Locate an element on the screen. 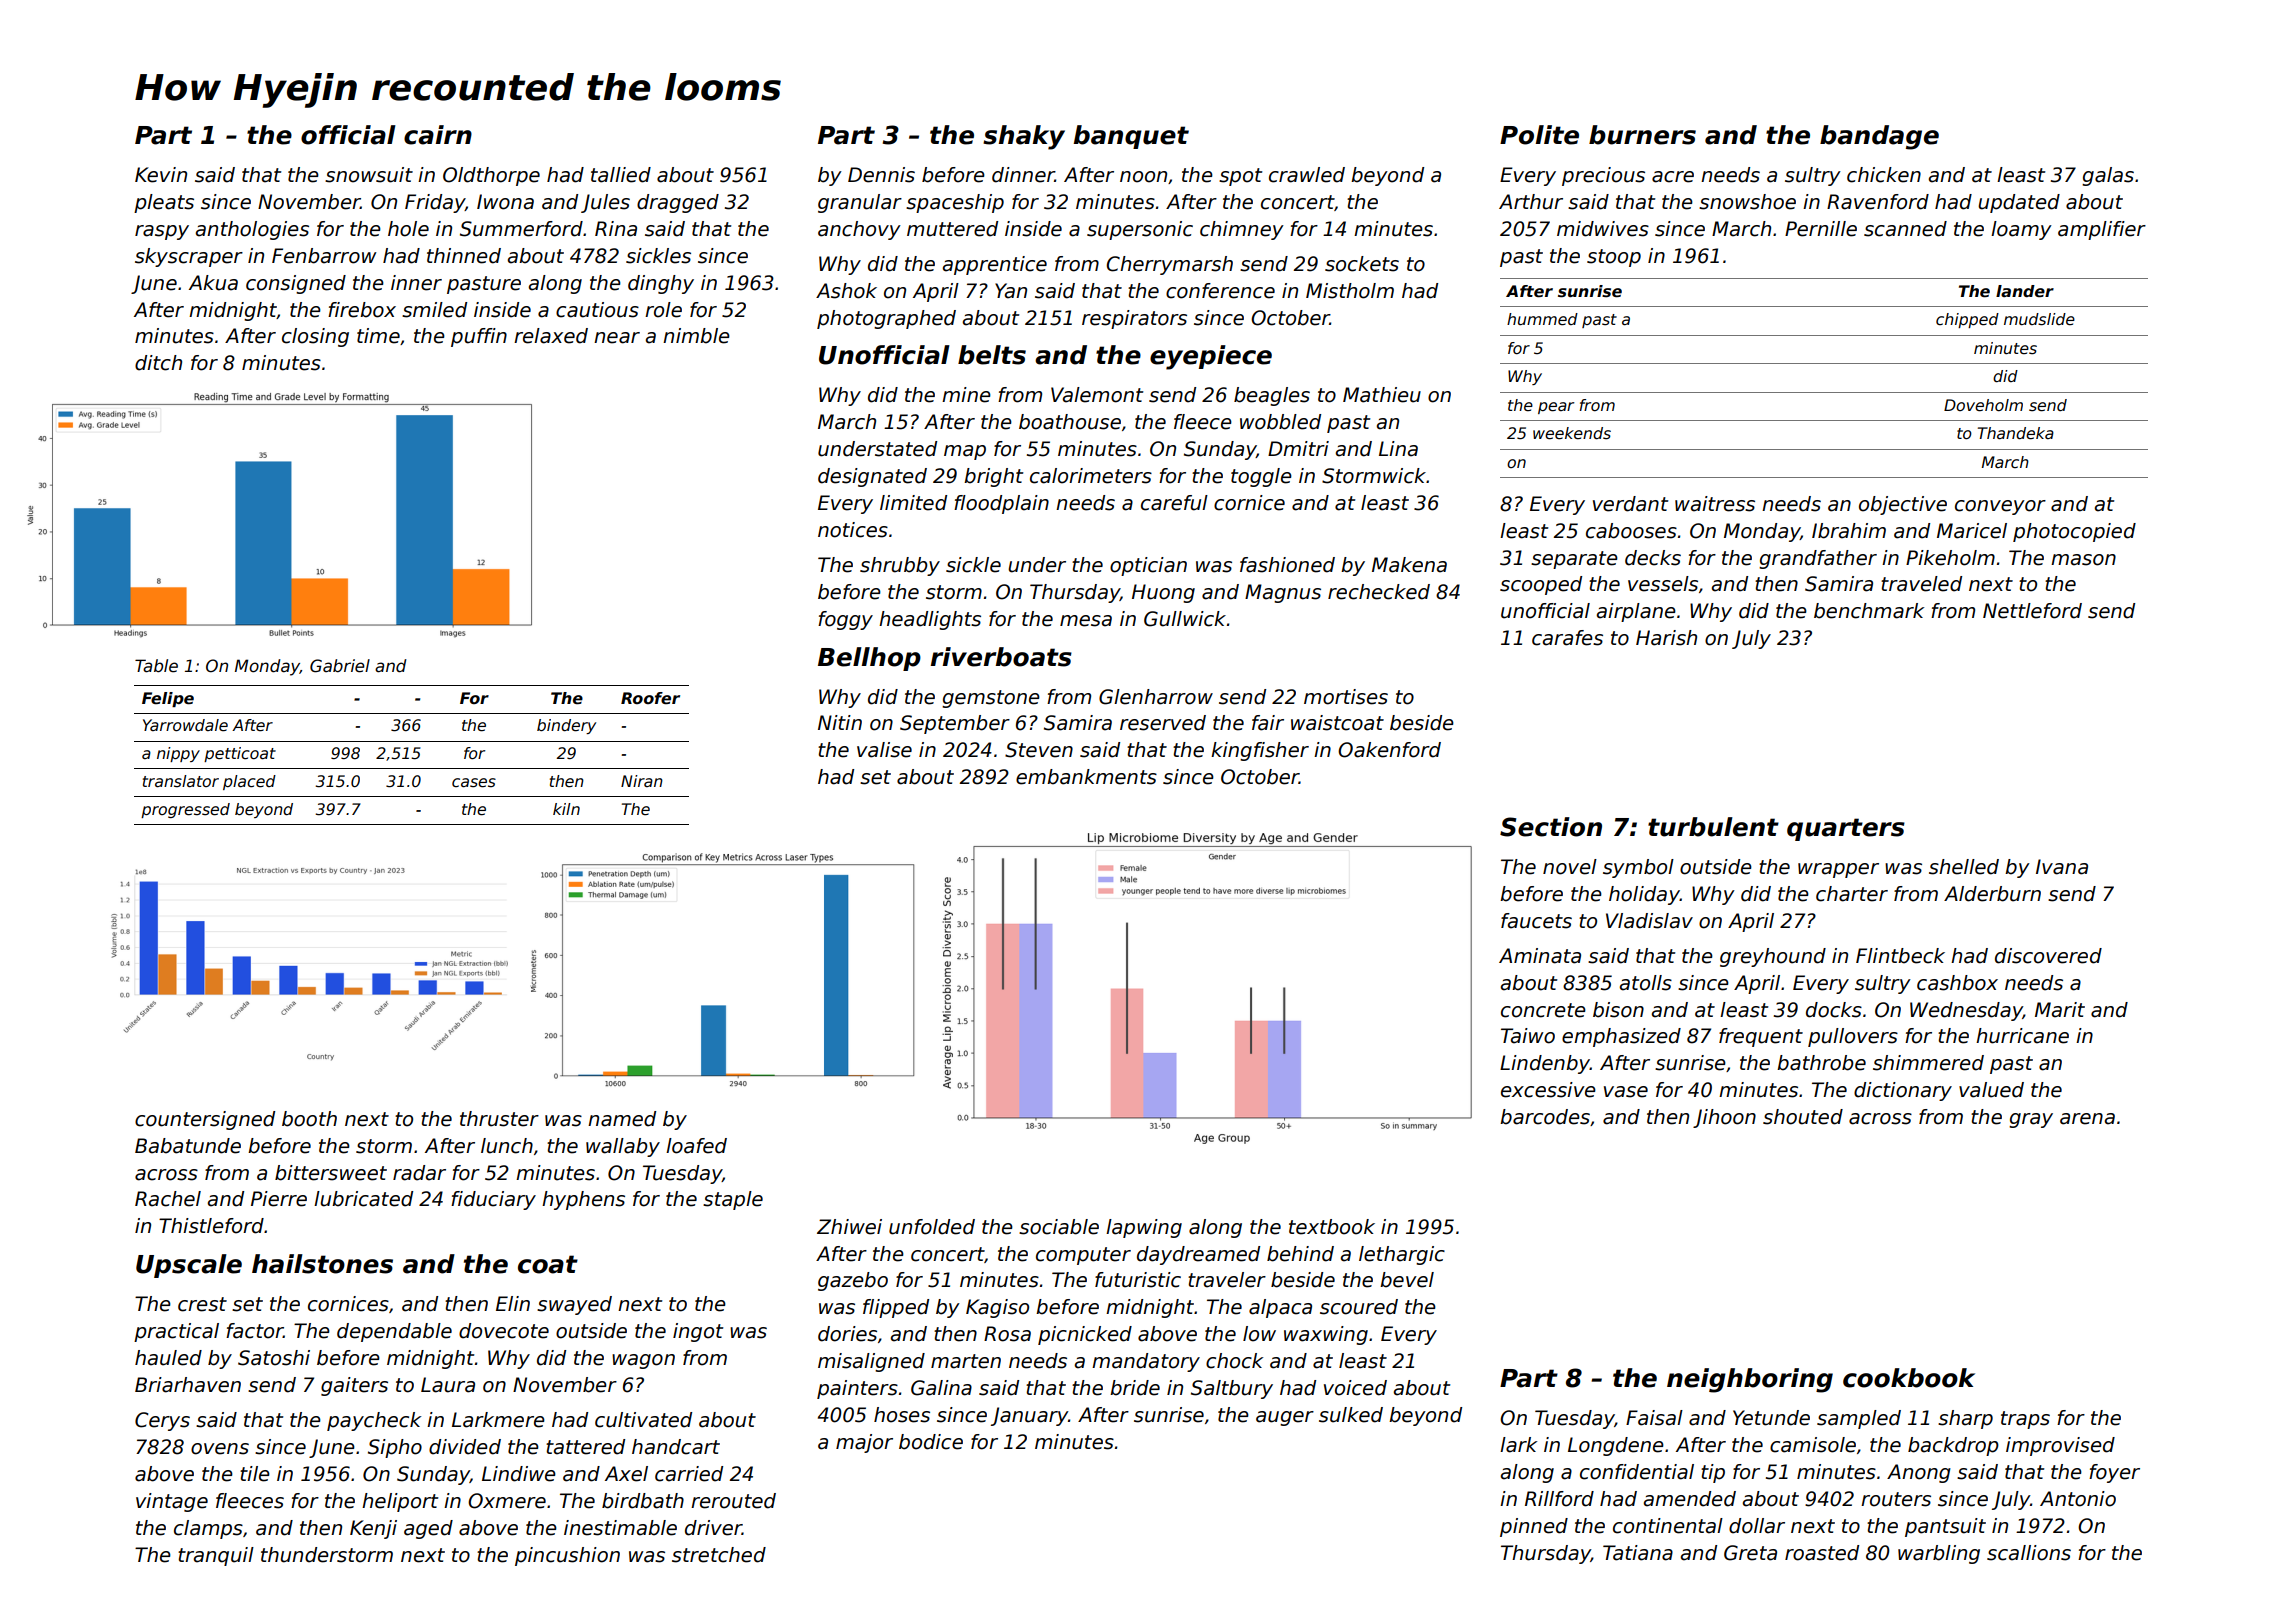 The height and width of the screenshot is (1614, 2282). sulked is located at coordinates (1351, 1415).
